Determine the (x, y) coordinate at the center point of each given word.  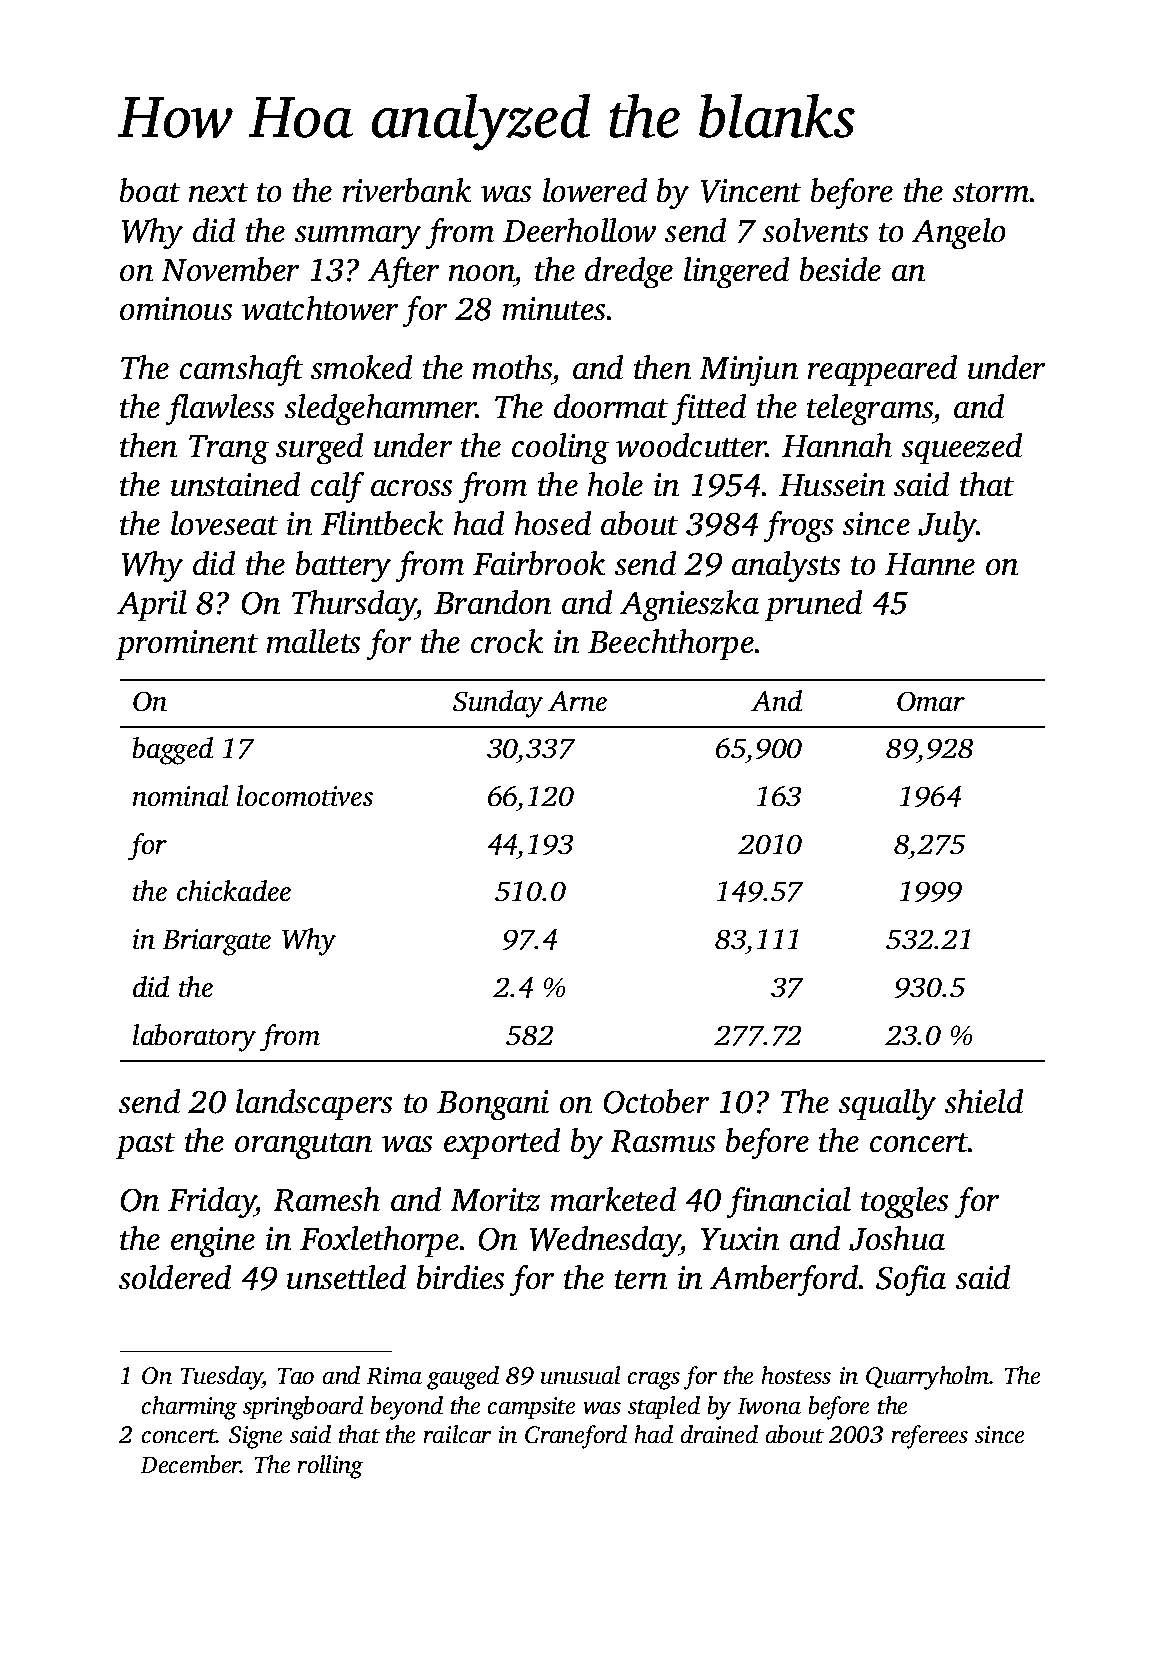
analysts (786, 566)
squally (887, 1104)
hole (615, 484)
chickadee (234, 890)
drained (719, 1434)
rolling (330, 1467)
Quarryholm (928, 1378)
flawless (220, 409)
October (656, 1101)
